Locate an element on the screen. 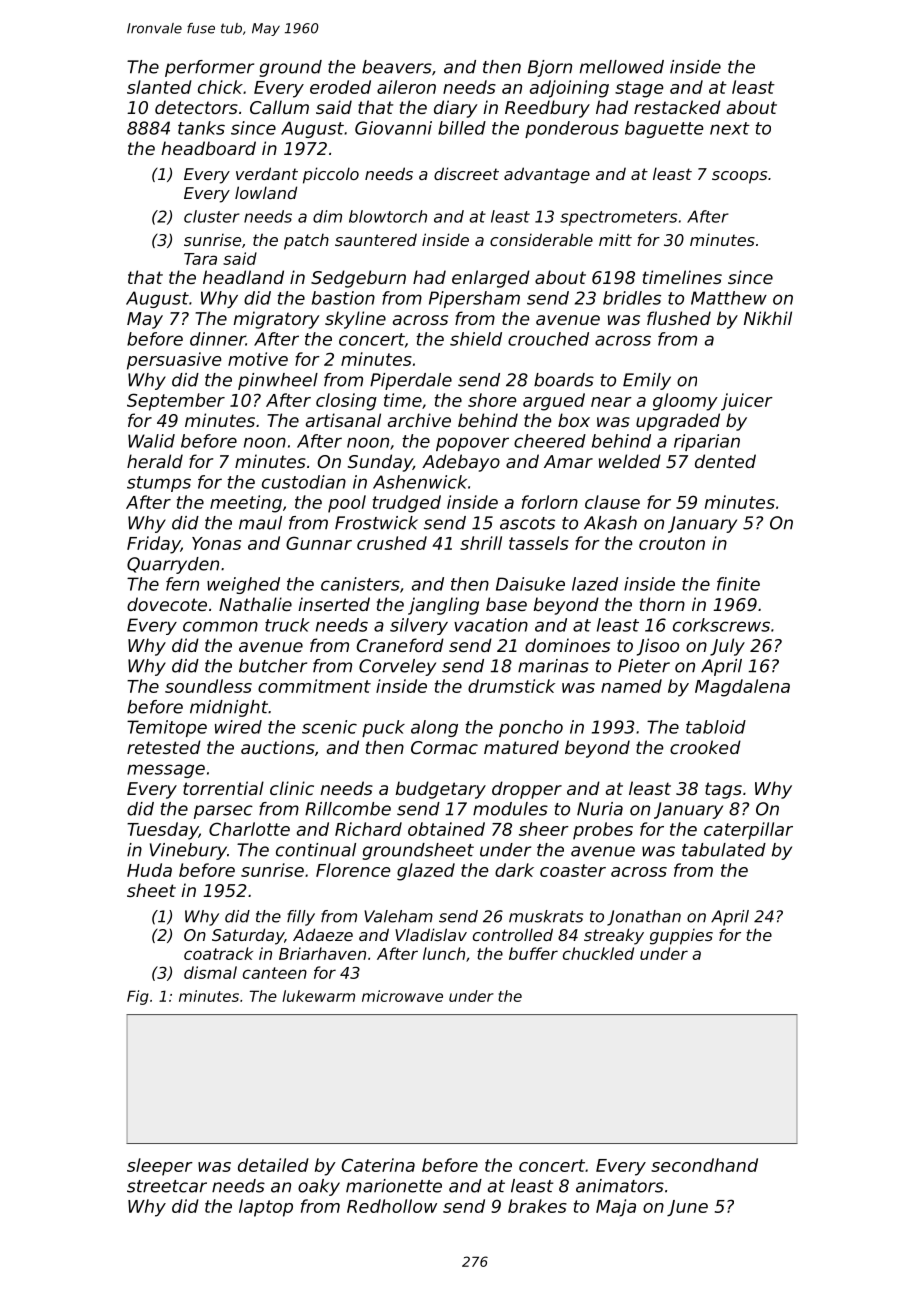 The height and width of the screenshot is (1314, 924). microwave is located at coordinates (402, 996).
